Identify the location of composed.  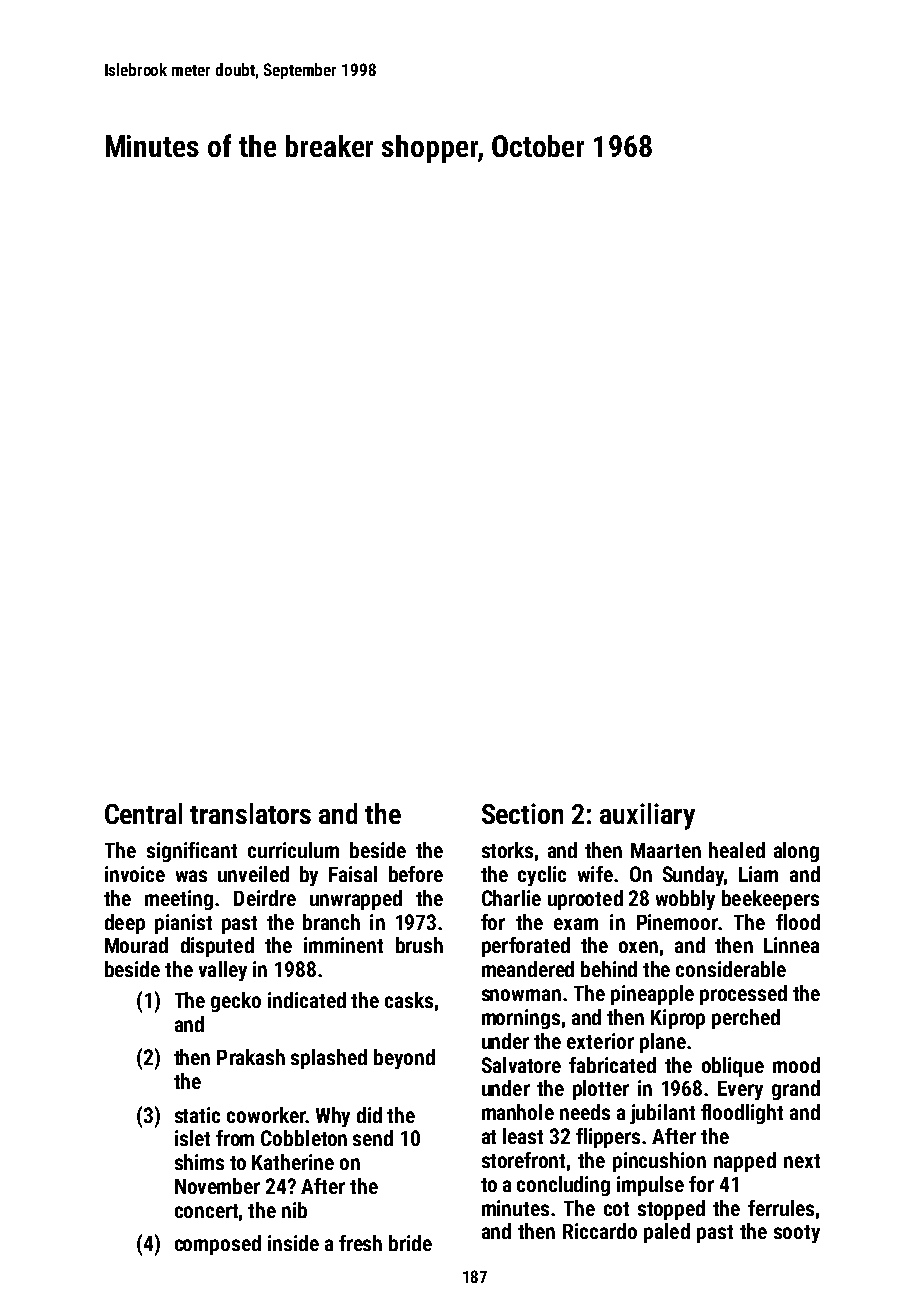
(218, 1245).
